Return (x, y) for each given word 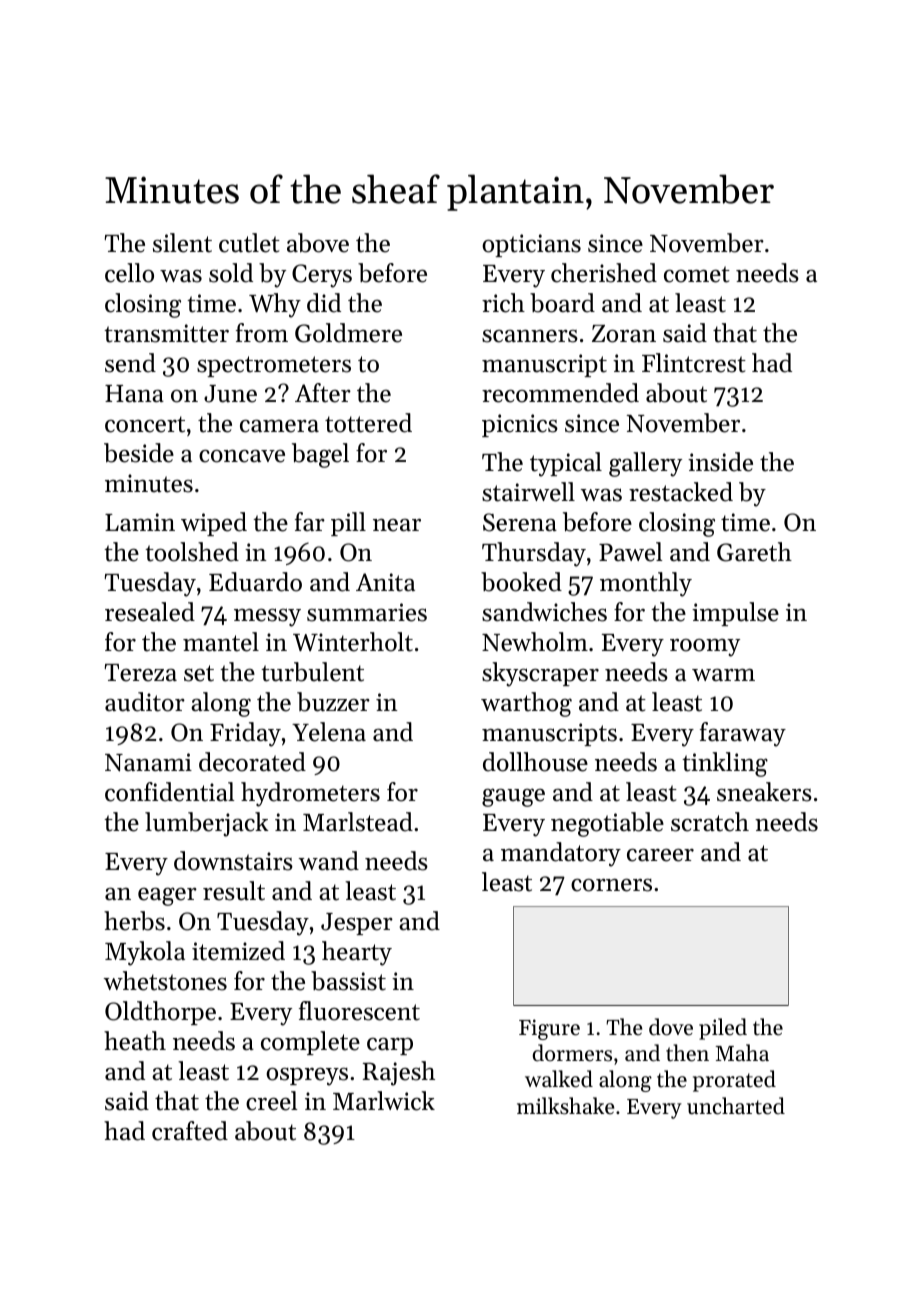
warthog (526, 704)
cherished (604, 273)
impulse (735, 614)
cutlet (249, 243)
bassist (348, 981)
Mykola (145, 953)
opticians (531, 245)
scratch (710, 822)
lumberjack (207, 824)
